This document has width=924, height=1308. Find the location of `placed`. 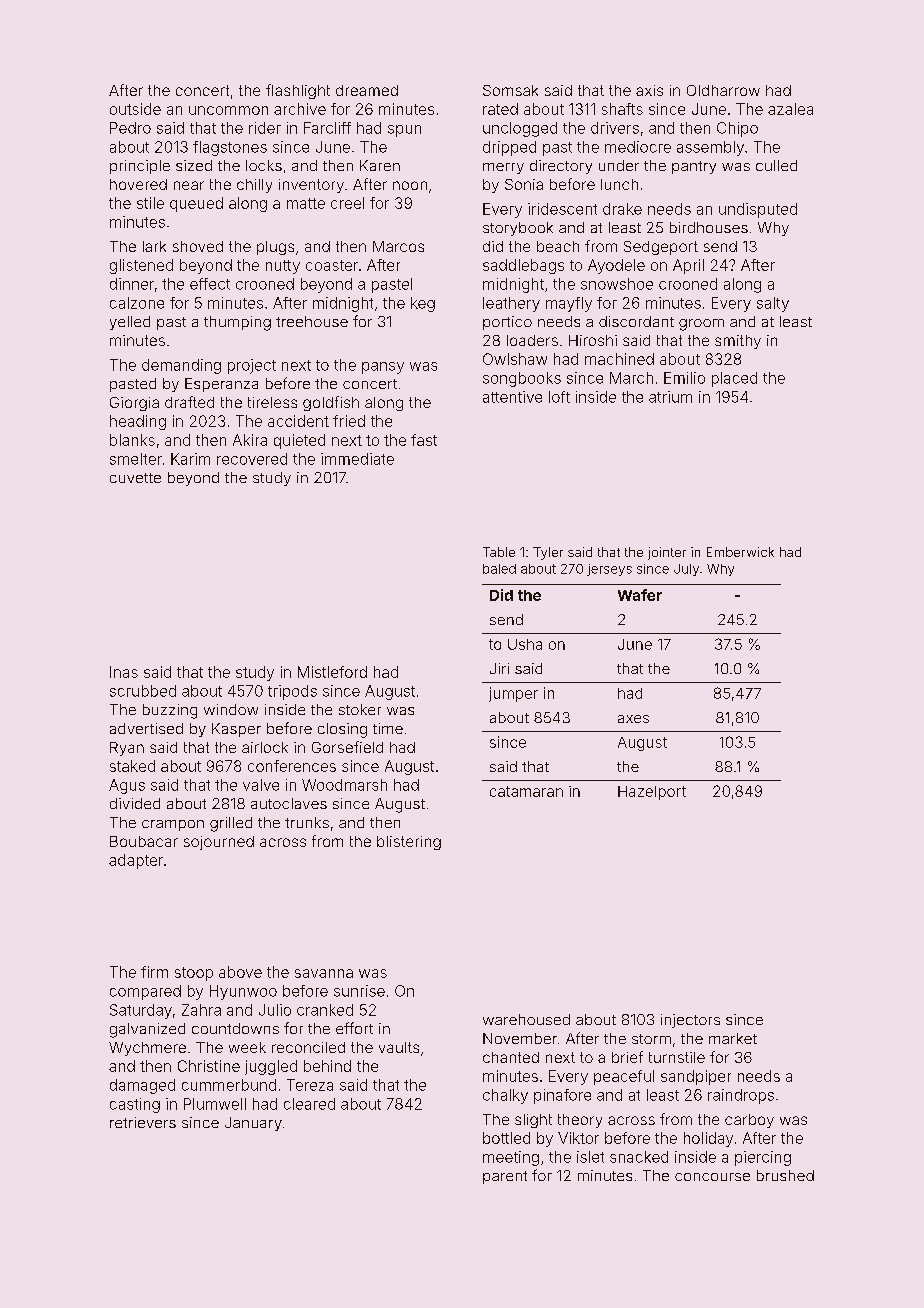

placed is located at coordinates (734, 379).
